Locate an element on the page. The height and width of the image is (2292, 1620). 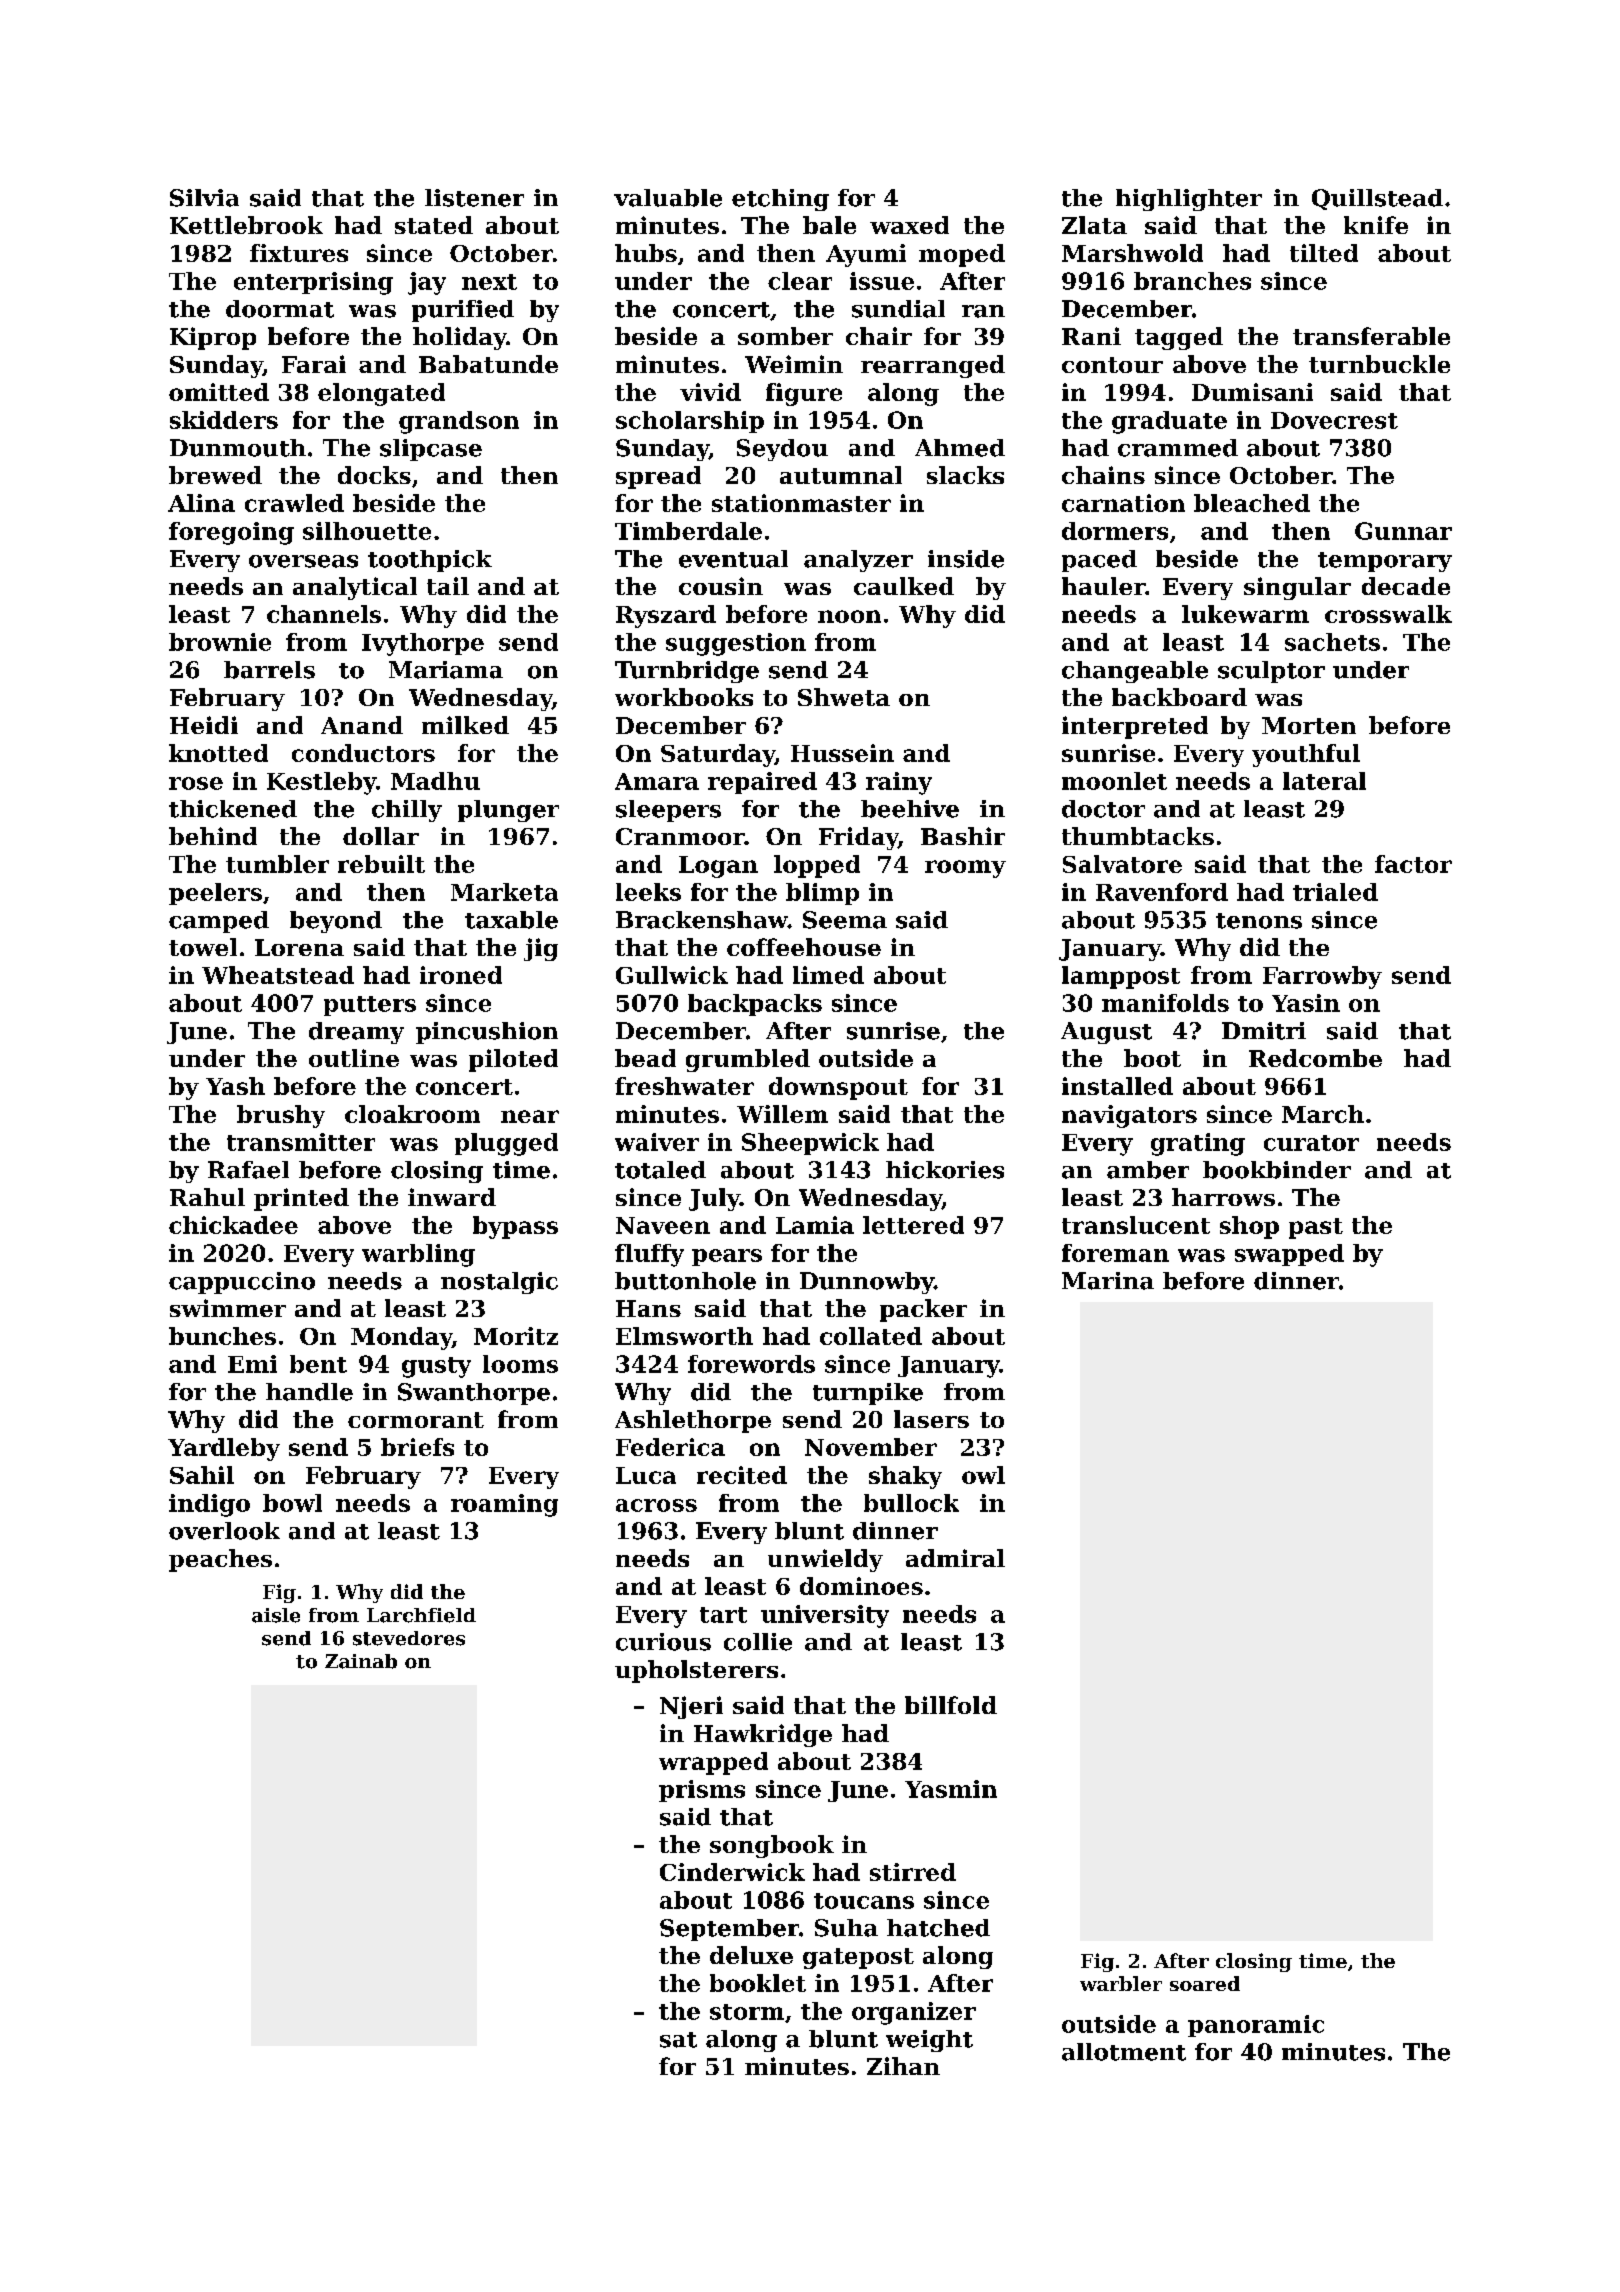
eventual is located at coordinates (733, 559).
